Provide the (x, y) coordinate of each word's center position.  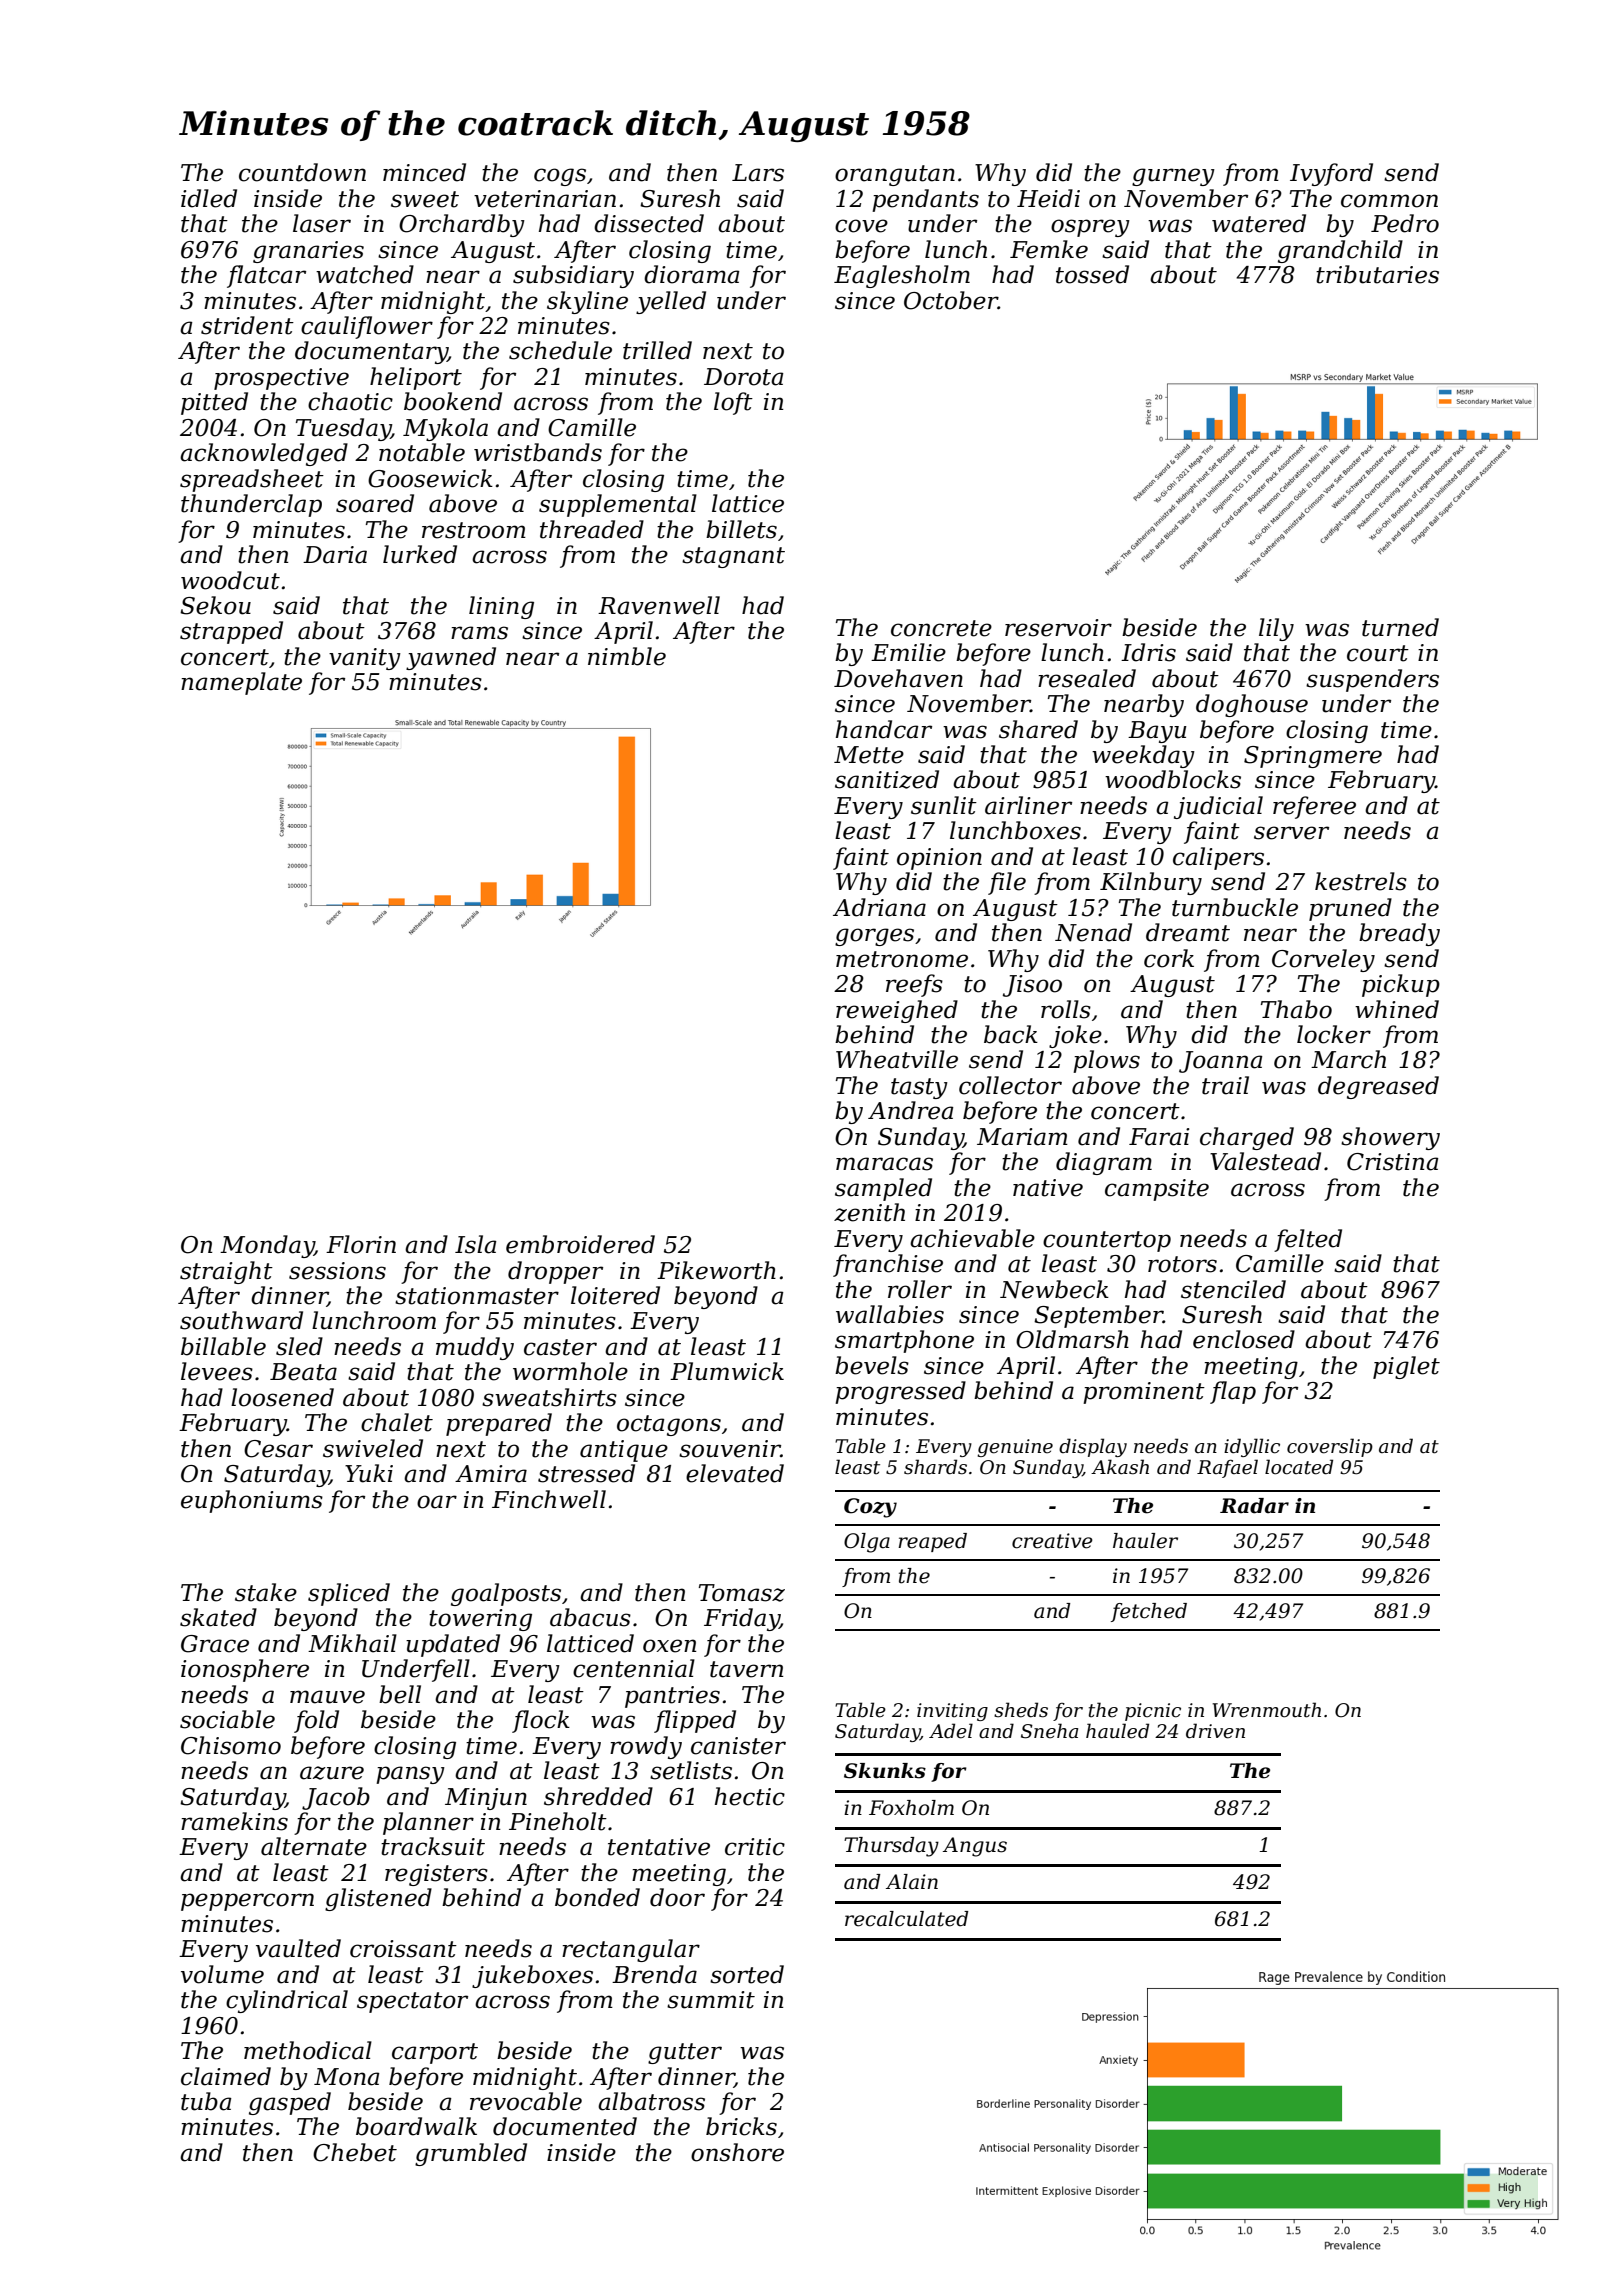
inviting (952, 1712)
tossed (1092, 274)
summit (711, 2000)
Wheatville (897, 1059)
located (1299, 1467)
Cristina (1392, 1162)
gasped (290, 2103)
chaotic (350, 401)
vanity (365, 659)
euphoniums (252, 1501)
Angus (975, 1847)
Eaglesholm (902, 276)
